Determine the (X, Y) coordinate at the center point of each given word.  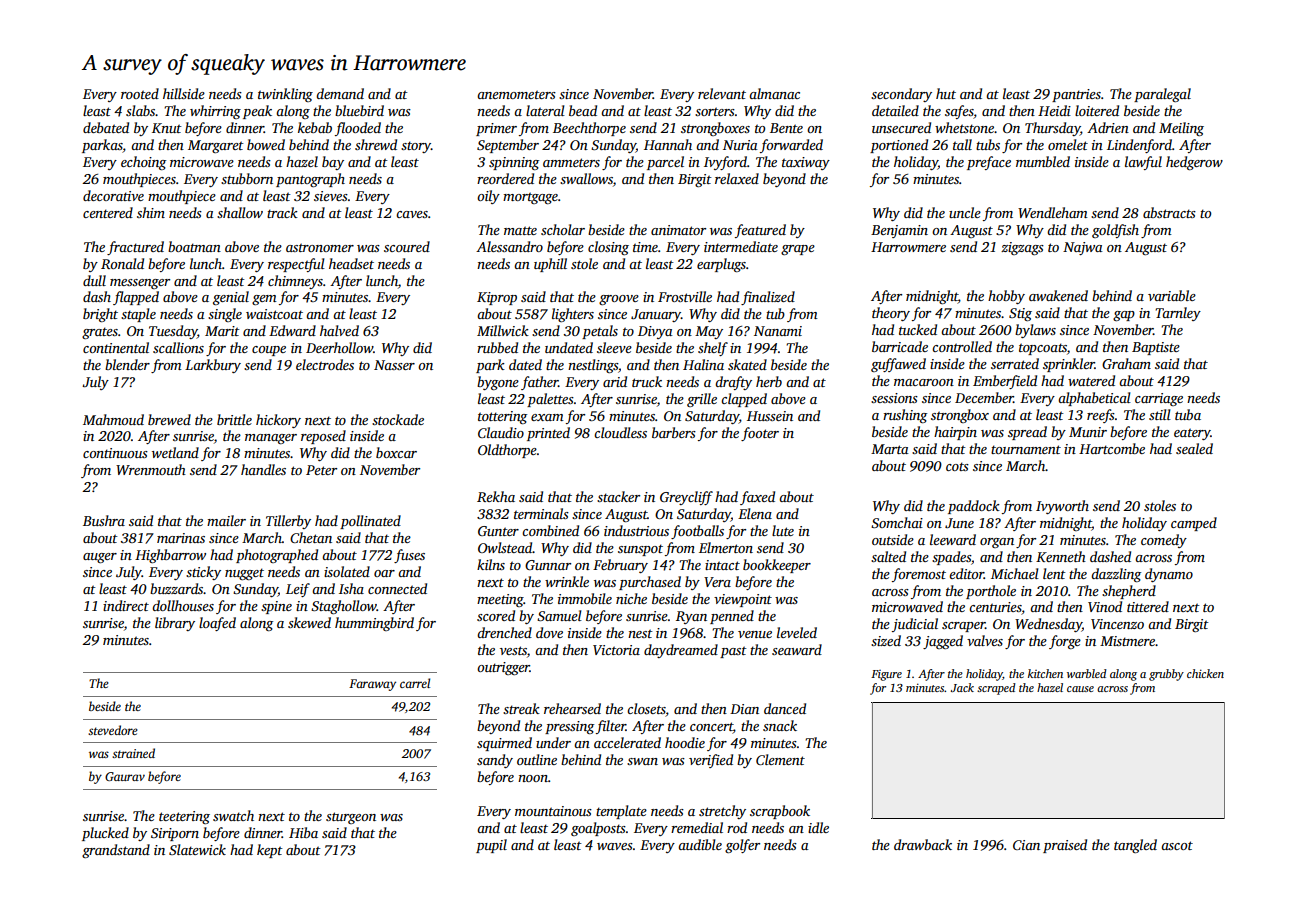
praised (1065, 846)
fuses (409, 556)
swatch (233, 815)
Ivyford (725, 163)
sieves (331, 196)
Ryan (691, 617)
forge (1065, 642)
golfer (742, 846)
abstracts (1169, 212)
